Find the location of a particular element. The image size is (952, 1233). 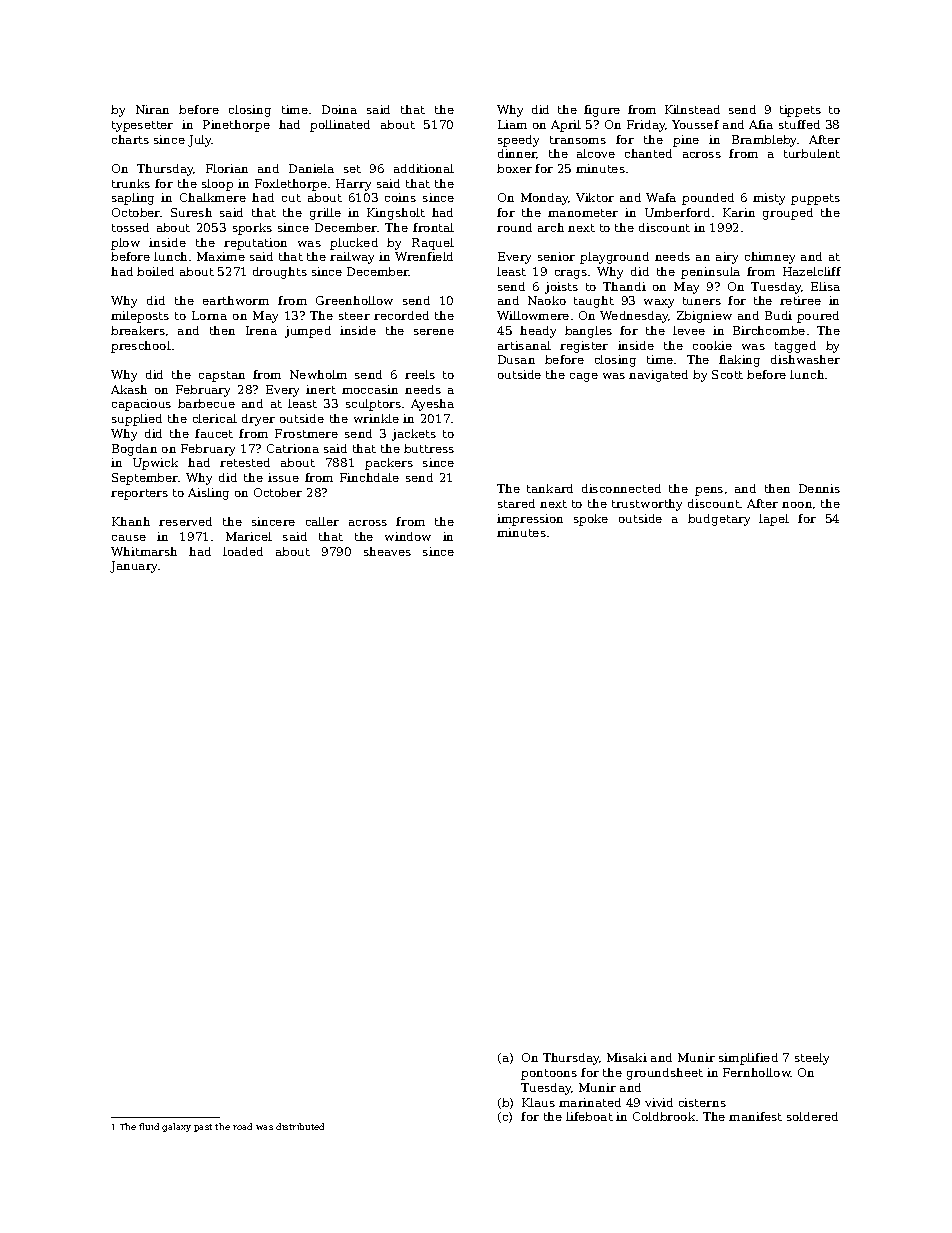

boiled is located at coordinates (155, 271).
